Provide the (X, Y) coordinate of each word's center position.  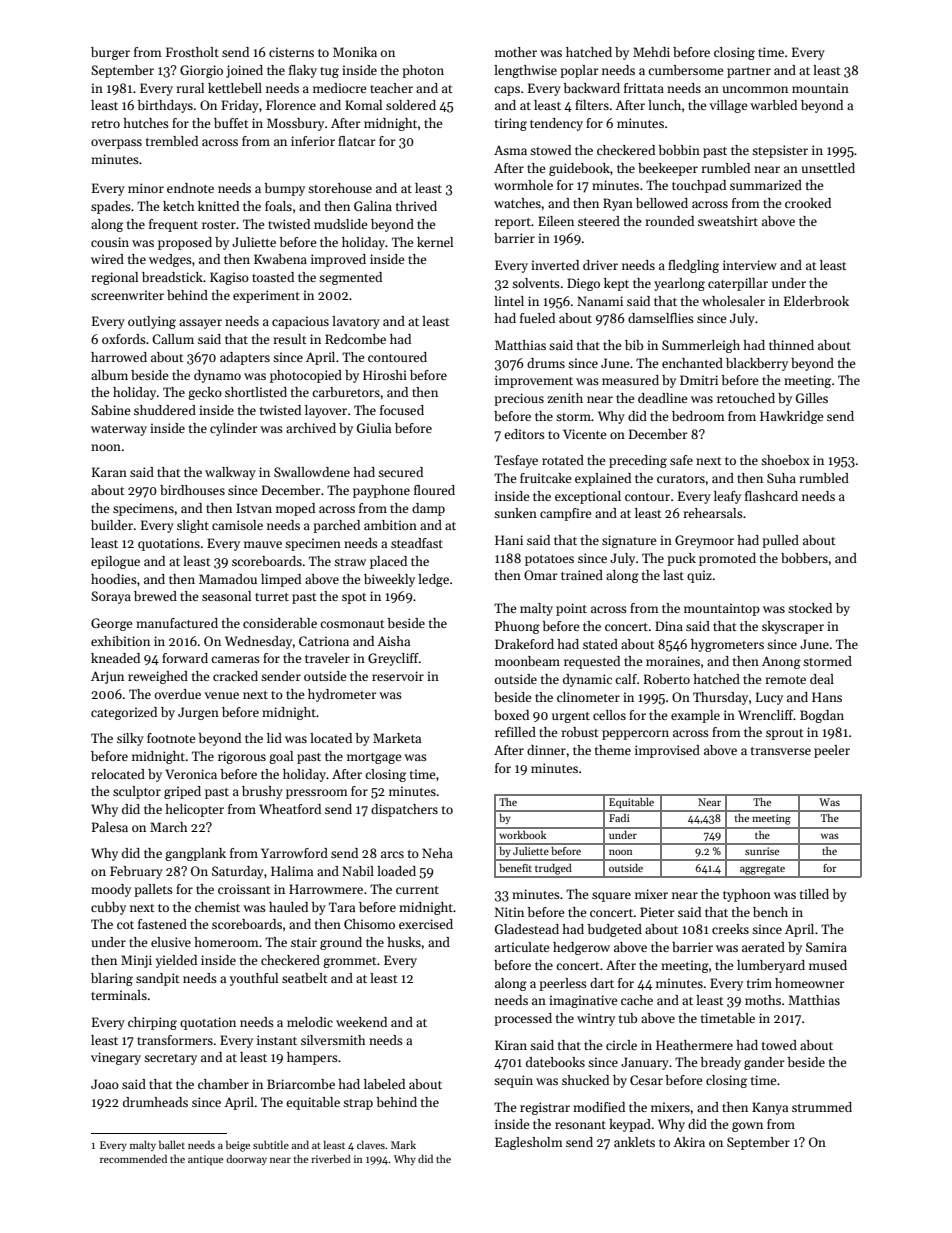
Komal (363, 105)
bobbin (679, 150)
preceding (638, 461)
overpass (116, 144)
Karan (109, 472)
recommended (133, 1159)
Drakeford (524, 644)
